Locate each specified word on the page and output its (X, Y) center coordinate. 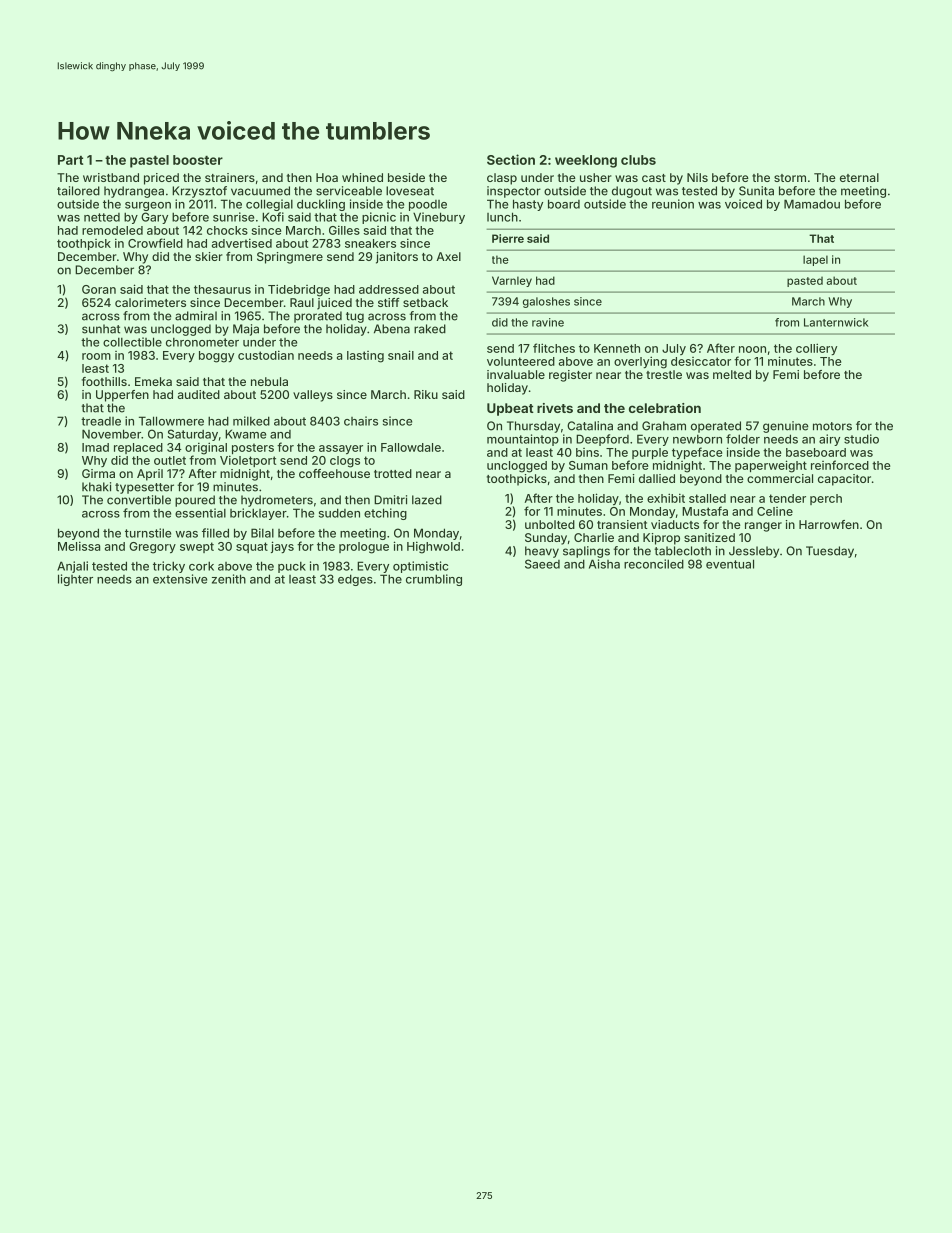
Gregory (152, 548)
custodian (266, 355)
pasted (805, 281)
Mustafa (705, 511)
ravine (548, 322)
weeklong (586, 161)
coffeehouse (334, 473)
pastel (149, 161)
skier (209, 256)
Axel (448, 256)
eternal (859, 177)
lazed (427, 500)
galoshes (546, 302)
